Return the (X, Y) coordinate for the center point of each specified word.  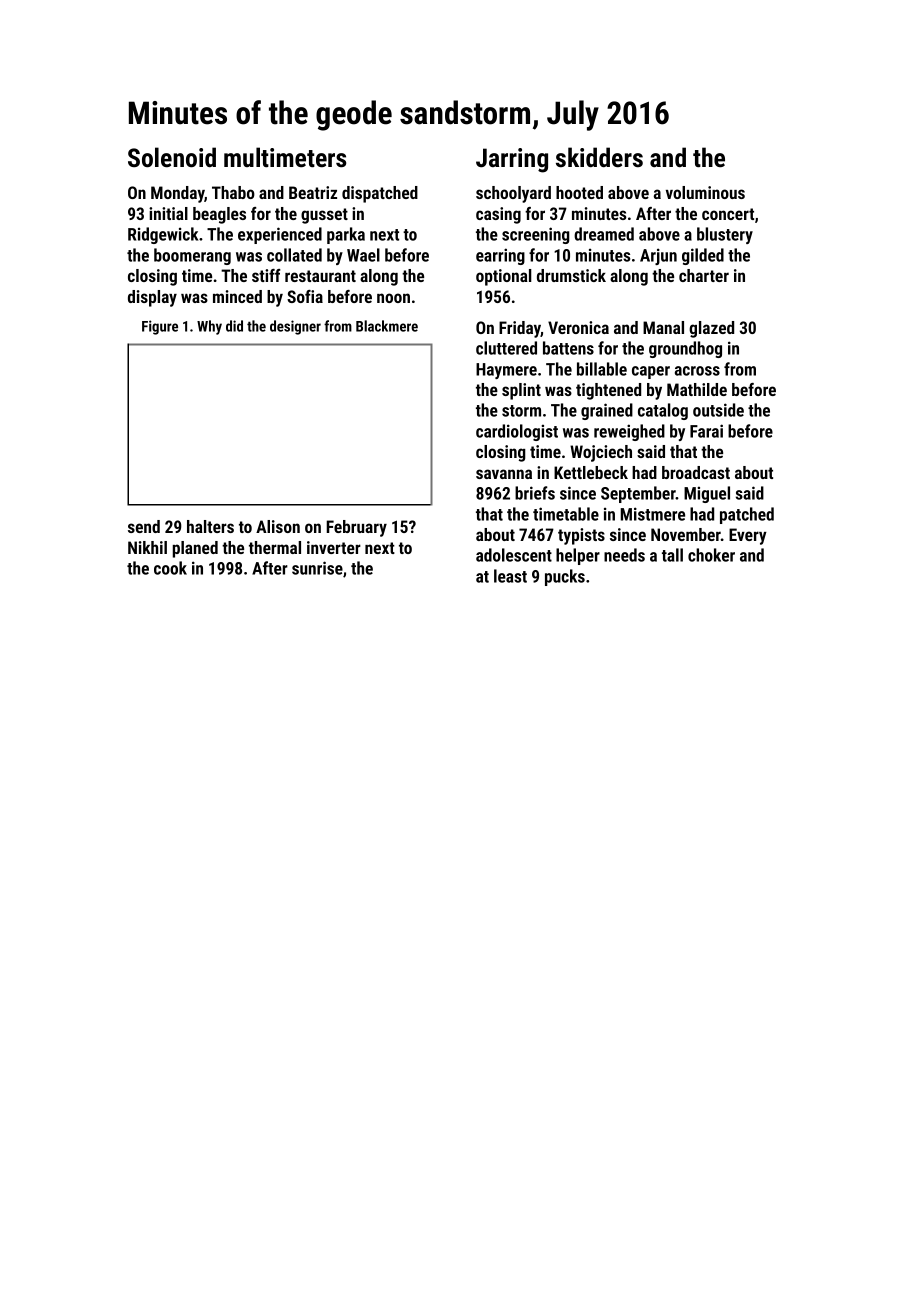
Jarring (512, 160)
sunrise (317, 568)
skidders (599, 157)
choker (711, 555)
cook (170, 568)
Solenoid (172, 157)
